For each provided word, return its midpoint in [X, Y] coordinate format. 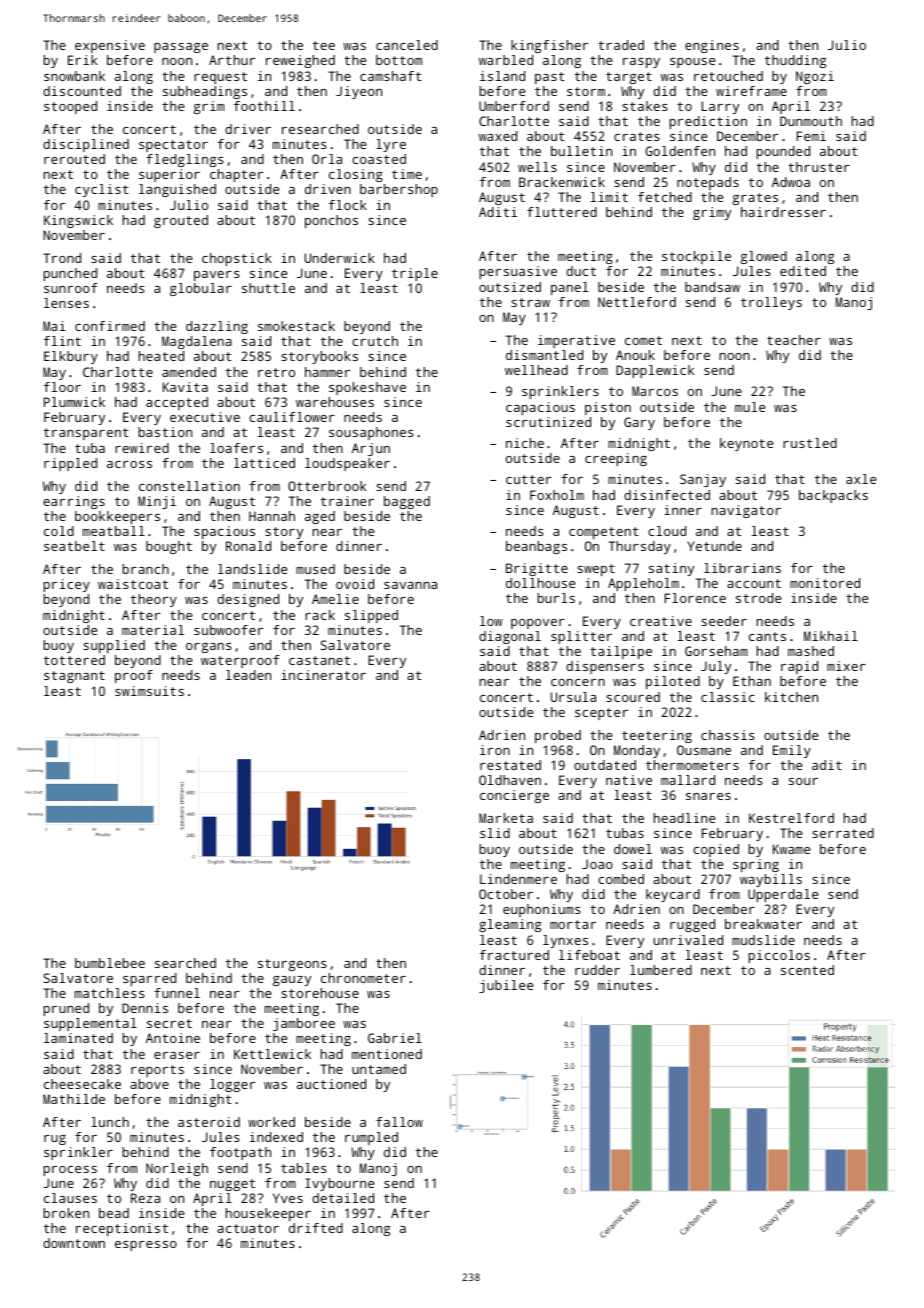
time [407, 174]
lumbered [661, 970]
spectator [173, 146]
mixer [846, 666]
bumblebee [110, 963]
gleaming [510, 925]
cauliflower [292, 417]
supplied [114, 646]
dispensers [605, 667]
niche [525, 443]
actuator [248, 1228]
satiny [671, 569]
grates [755, 199]
